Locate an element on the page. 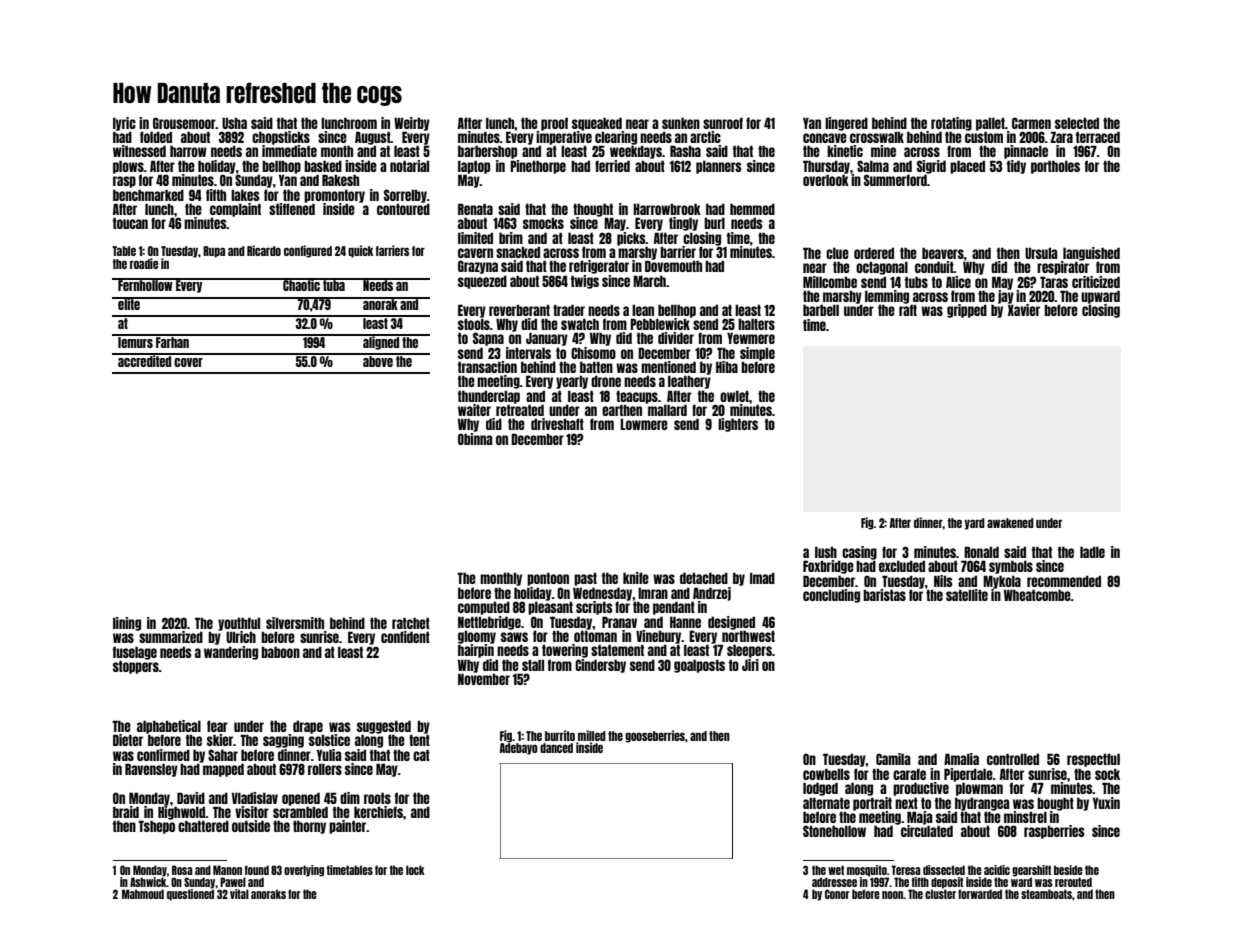 This page has width=1233, height=952. Xavier is located at coordinates (1024, 310).
